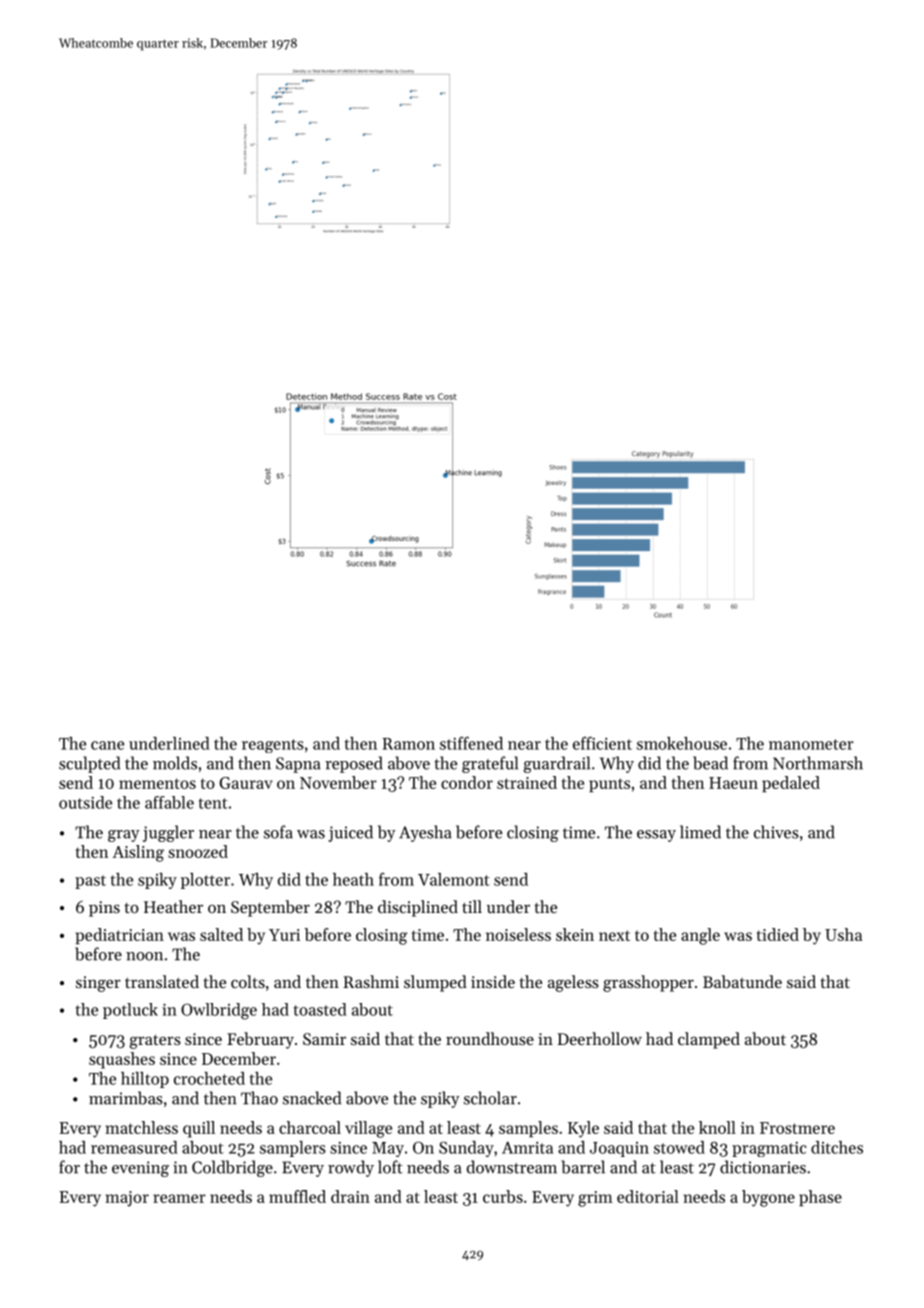 This page has height=1308, width=924. I want to click on Haeun, so click(733, 783).
